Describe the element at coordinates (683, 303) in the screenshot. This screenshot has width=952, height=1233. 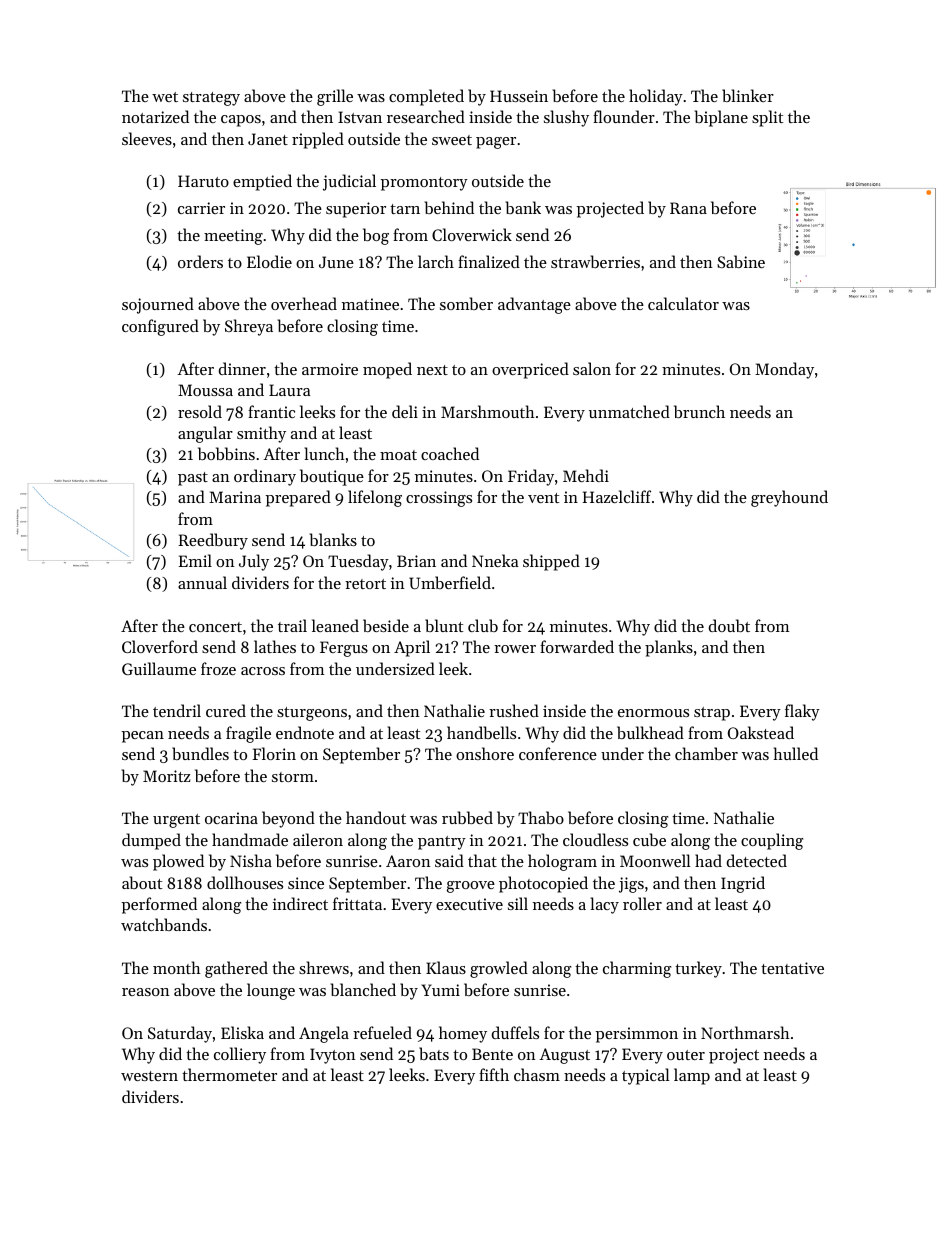
I see `calculator` at that location.
